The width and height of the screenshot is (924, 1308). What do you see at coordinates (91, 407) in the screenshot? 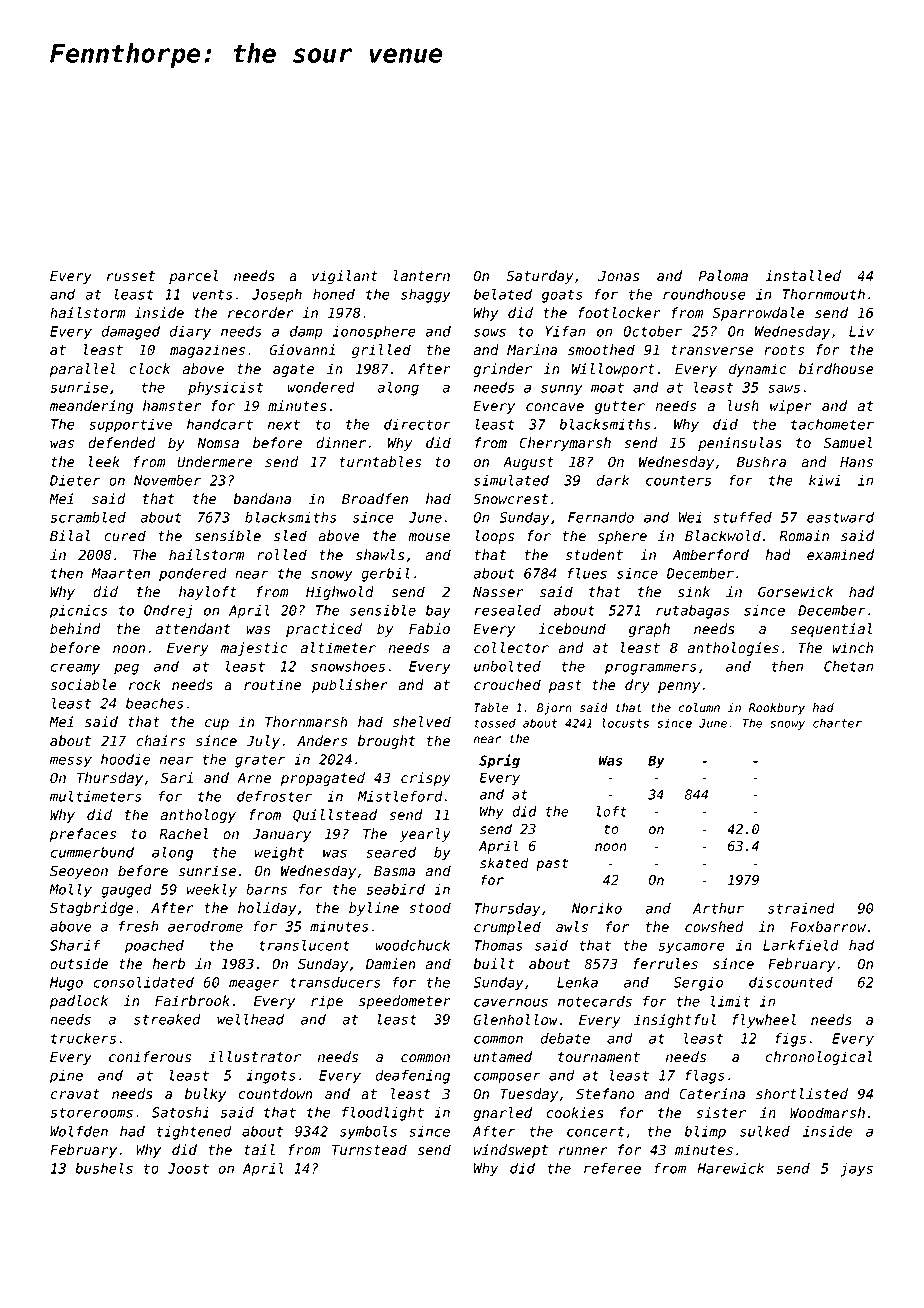
I see `meandering` at bounding box center [91, 407].
